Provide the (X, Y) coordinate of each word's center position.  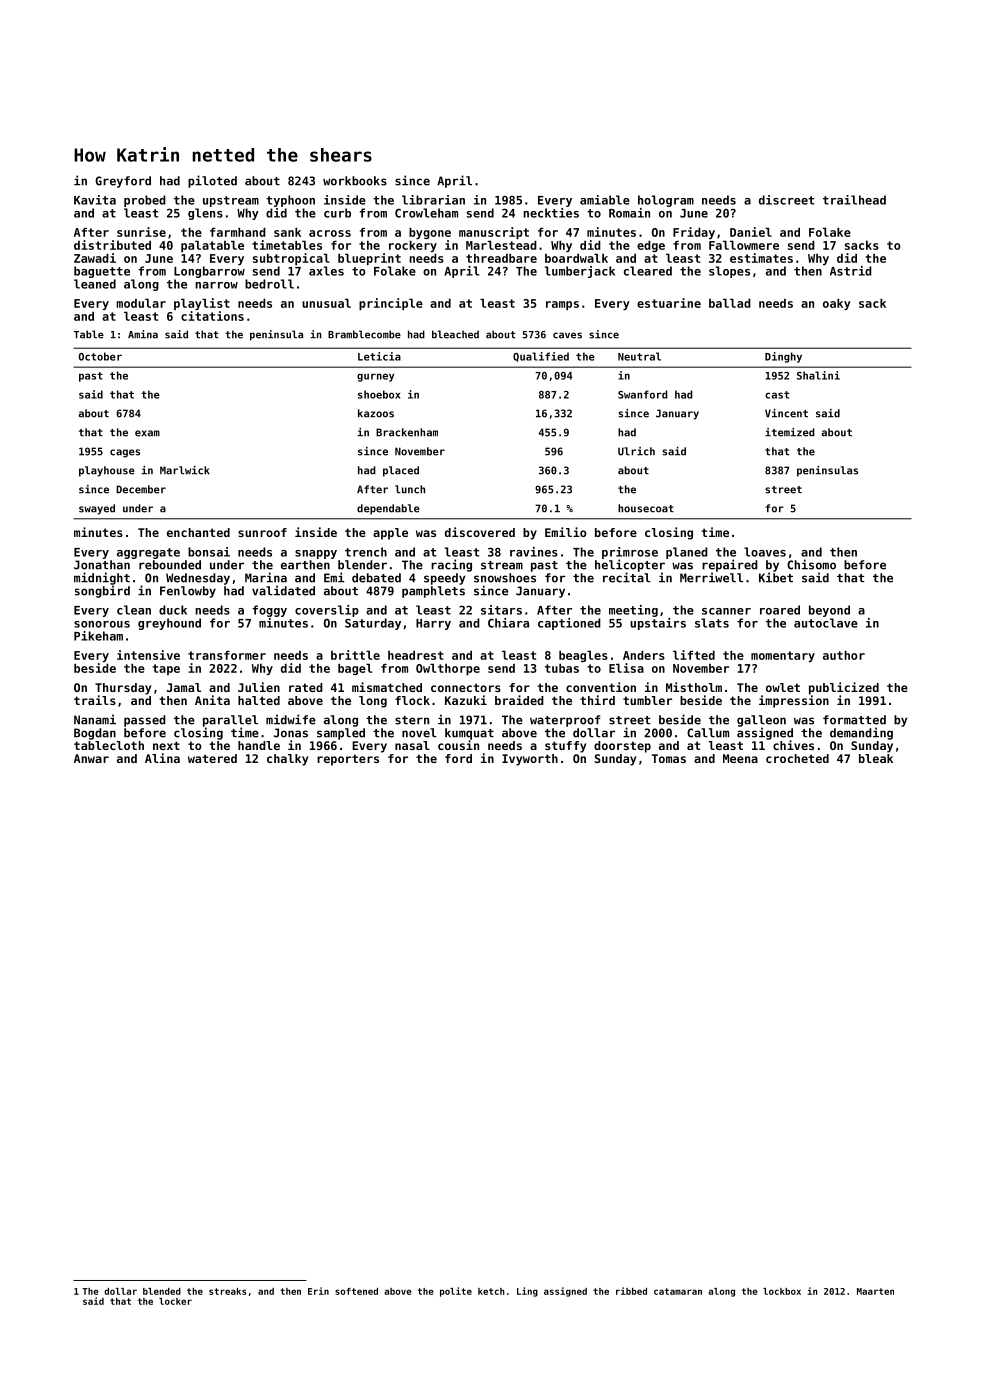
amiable (605, 200)
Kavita (95, 200)
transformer (227, 655)
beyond (829, 611)
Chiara (508, 623)
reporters (348, 760)
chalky (287, 760)
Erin (318, 1291)
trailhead (854, 200)
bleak (876, 758)
